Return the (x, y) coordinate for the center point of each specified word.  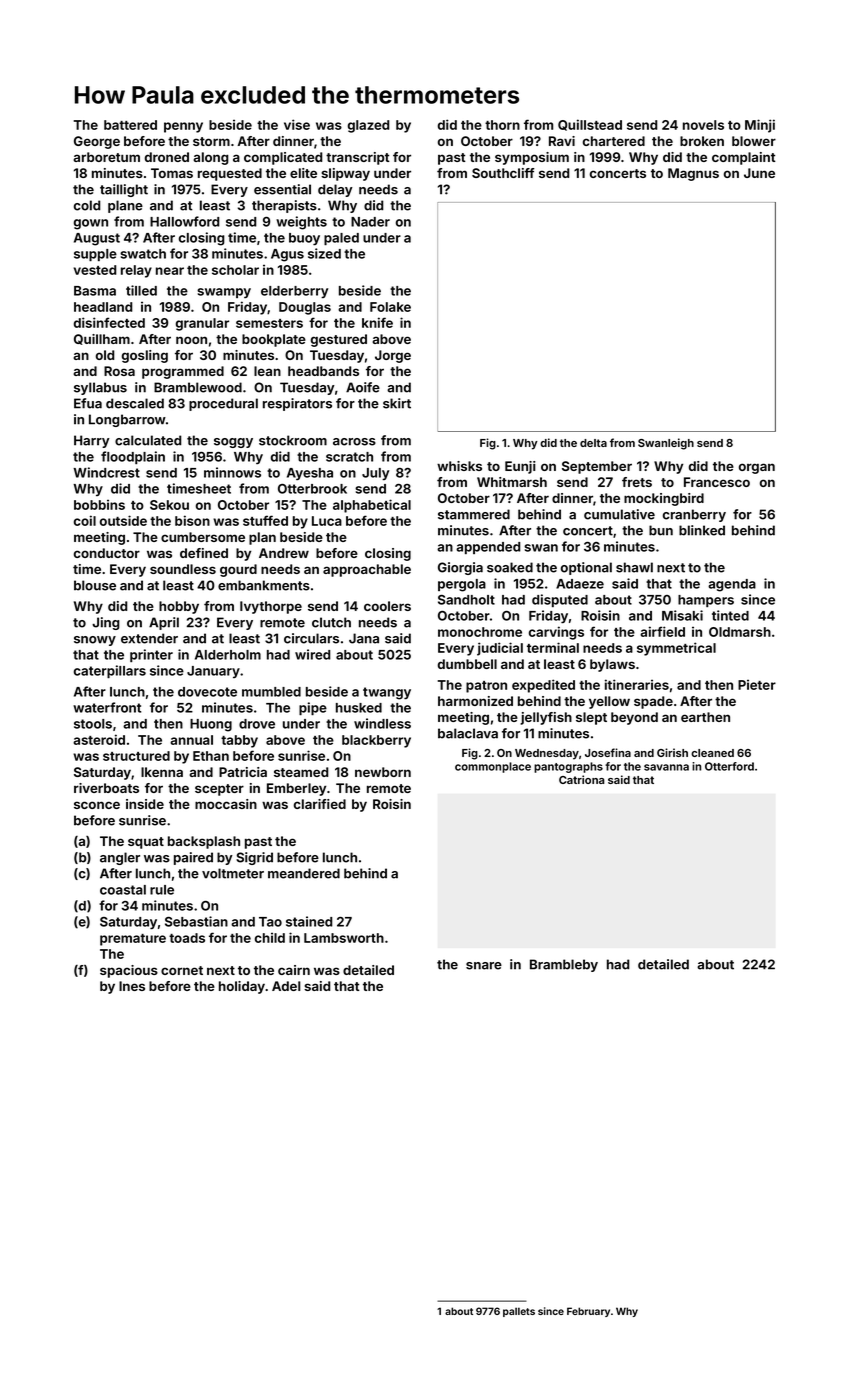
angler (120, 858)
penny (183, 127)
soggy (233, 443)
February (588, 1312)
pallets (519, 1312)
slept (591, 718)
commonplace (493, 767)
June (759, 173)
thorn (502, 125)
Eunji (520, 467)
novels (703, 125)
